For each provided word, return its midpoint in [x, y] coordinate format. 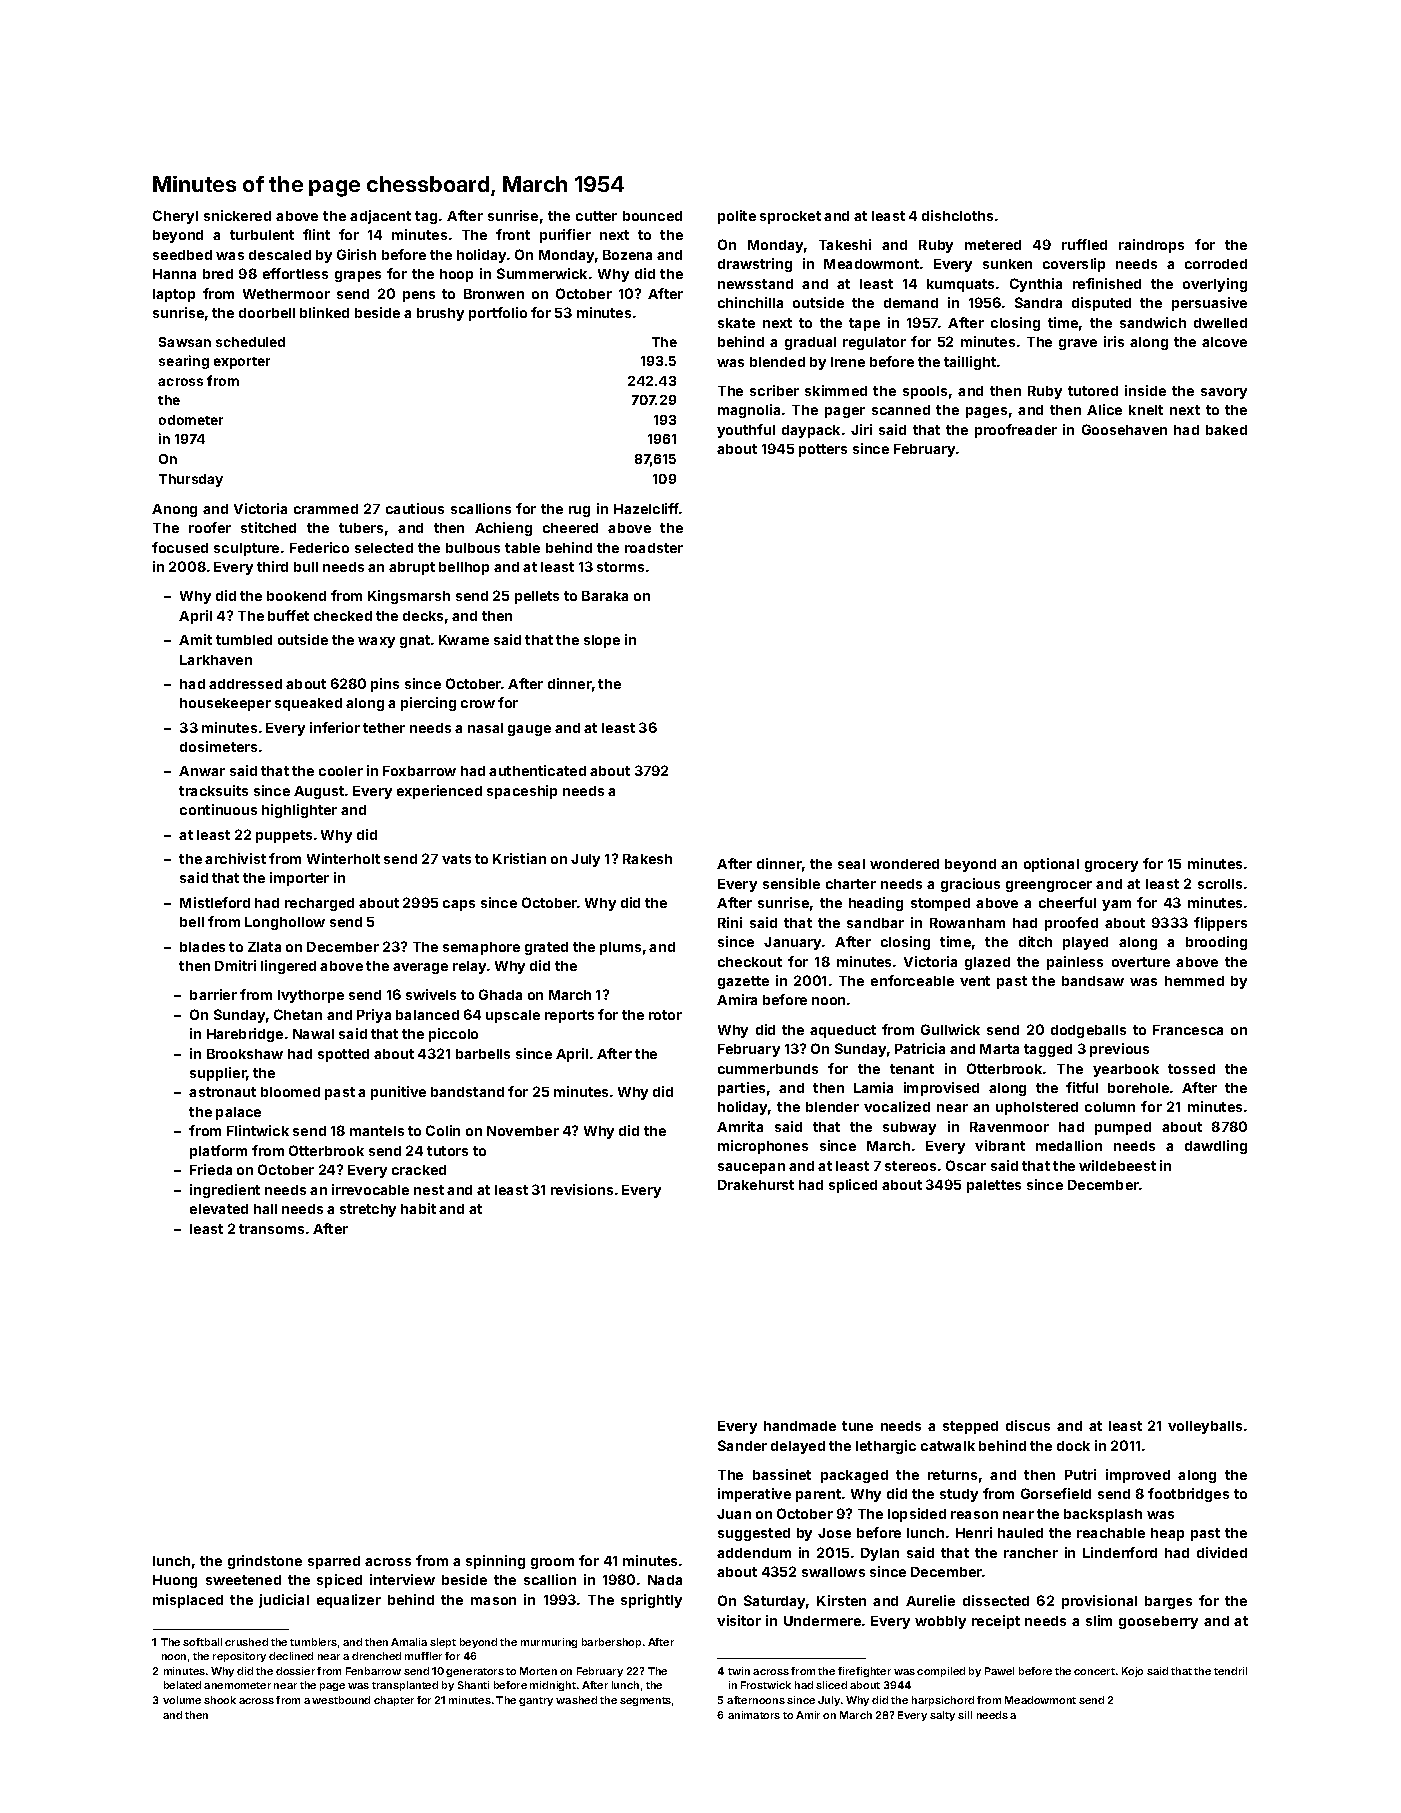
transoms [271, 1229]
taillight [970, 363]
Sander [742, 1445]
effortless [295, 273]
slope [602, 641]
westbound [341, 1700]
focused [180, 547]
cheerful [1067, 902]
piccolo [453, 1035]
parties [741, 1089]
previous [1119, 1050]
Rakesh [647, 859]
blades [202, 947]
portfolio [498, 314]
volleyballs [1205, 1427]
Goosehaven [1124, 429]
